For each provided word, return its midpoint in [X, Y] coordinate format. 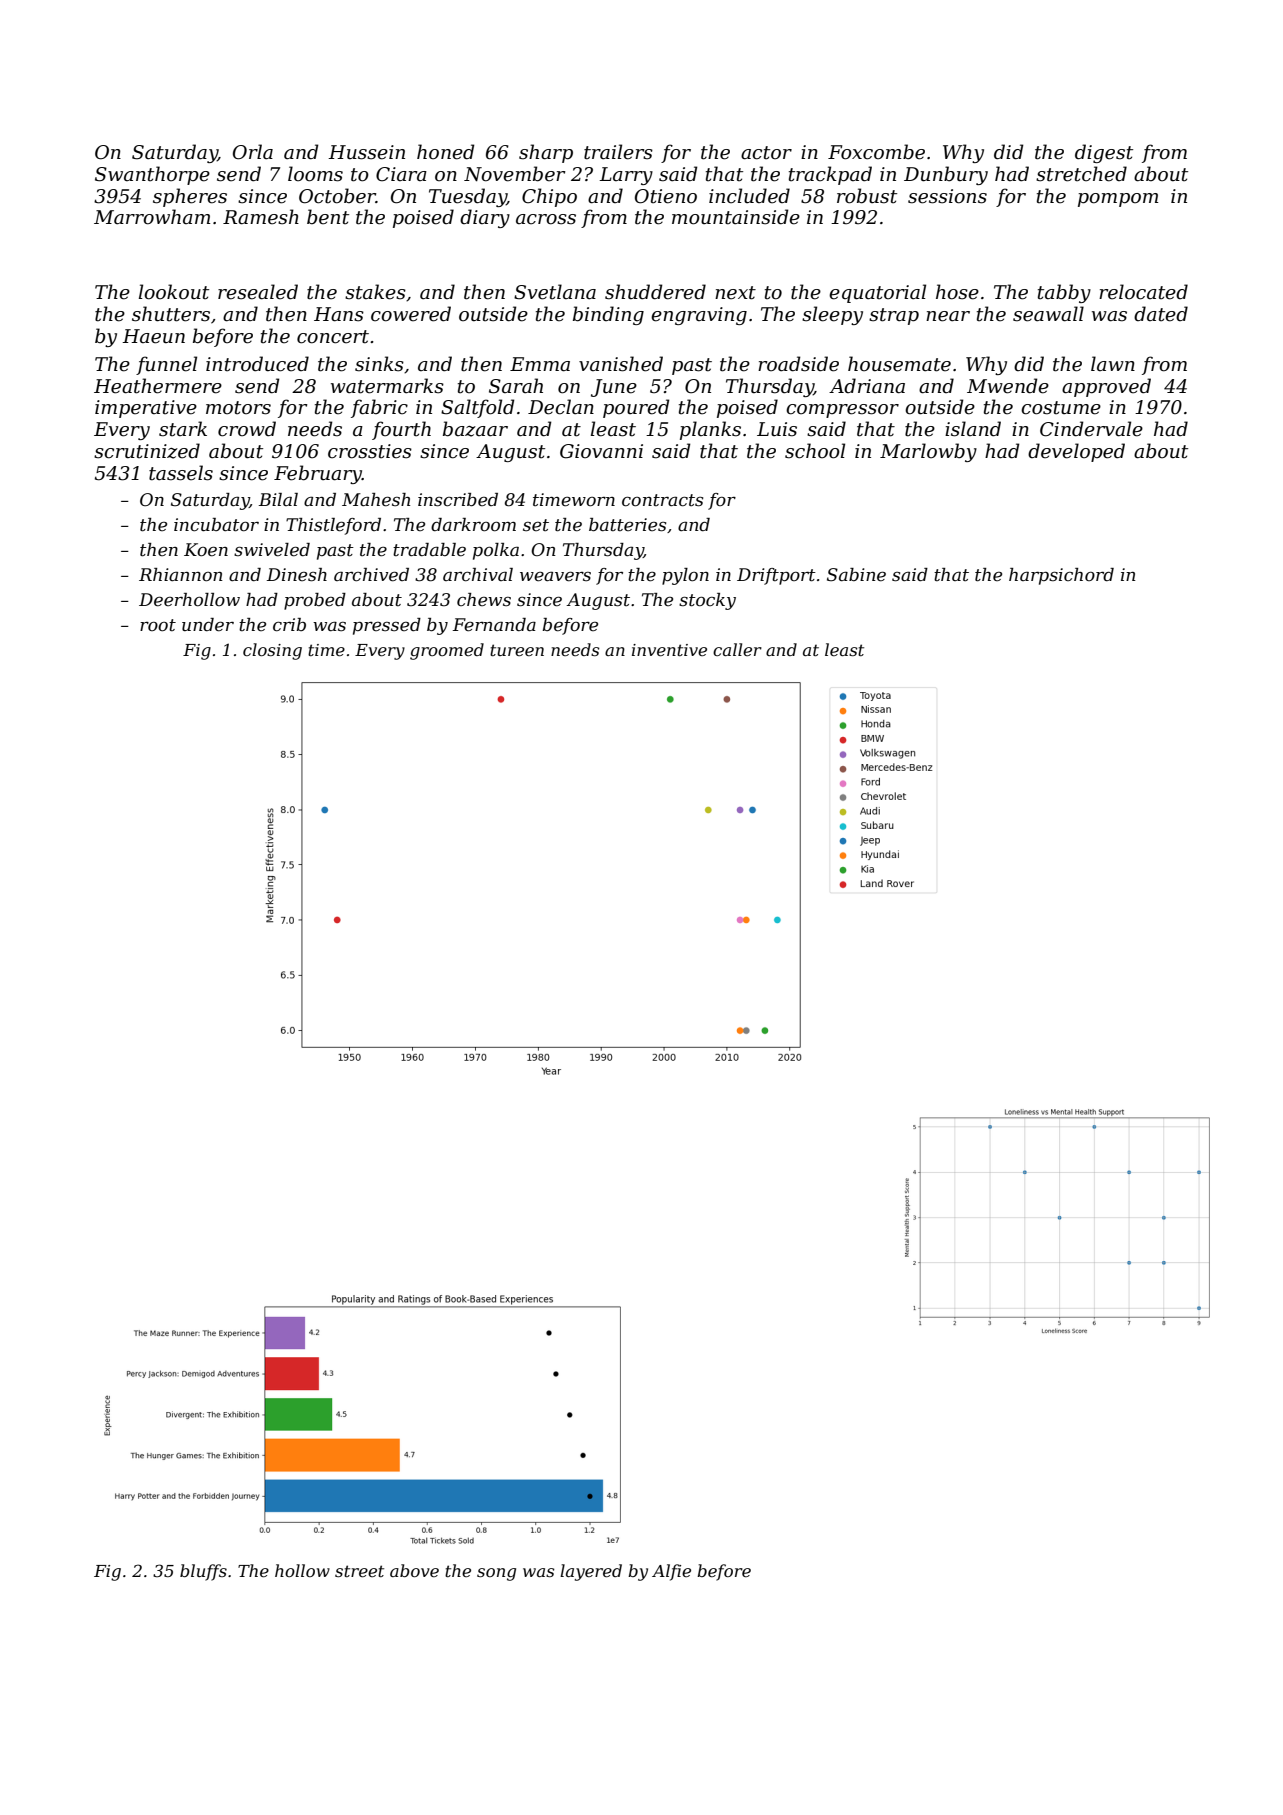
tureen [517, 650]
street [359, 1571]
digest [1104, 153]
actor [766, 153]
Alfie [671, 1572]
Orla [253, 152]
